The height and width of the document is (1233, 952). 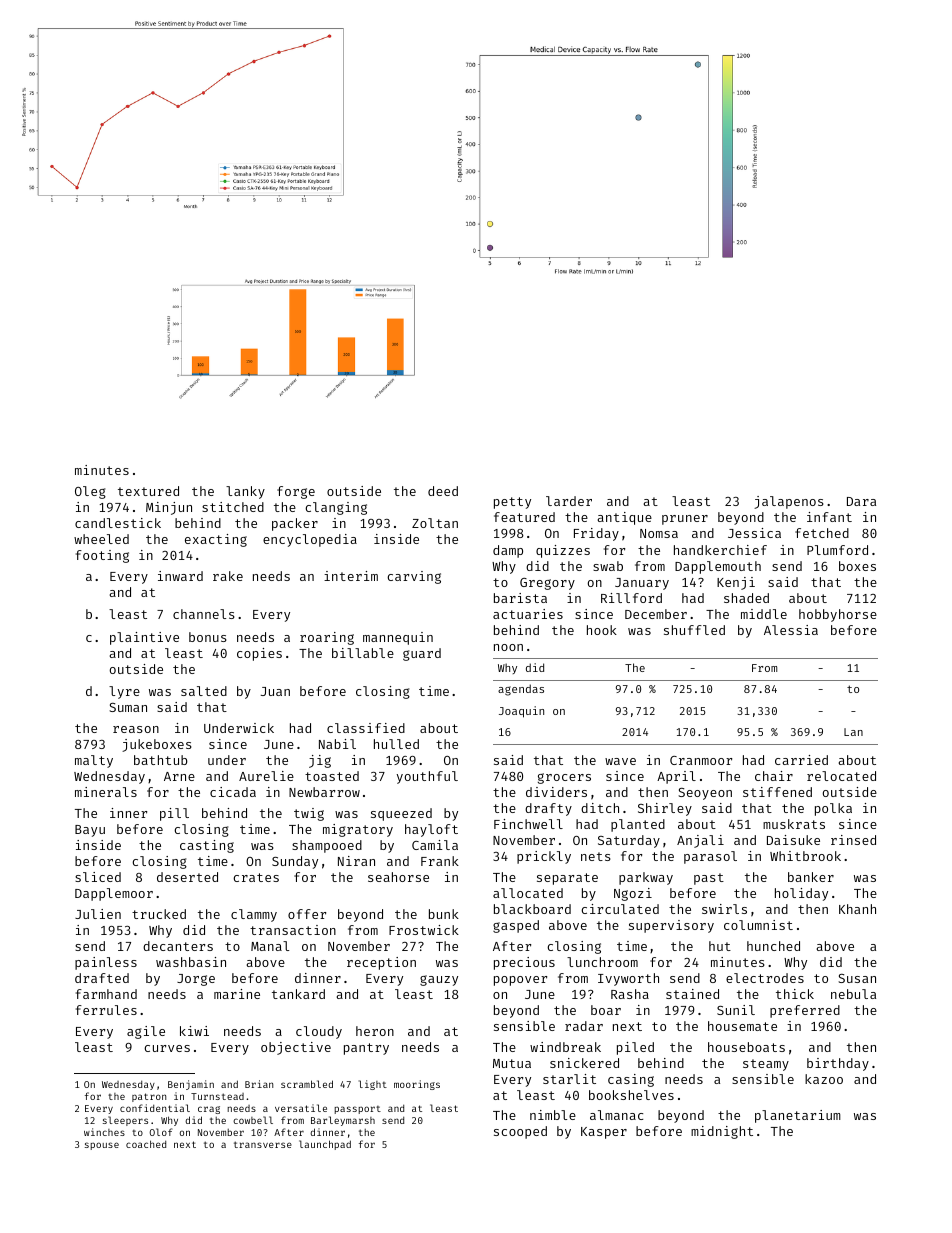 What do you see at coordinates (520, 1132) in the document?
I see `scooped` at bounding box center [520, 1132].
